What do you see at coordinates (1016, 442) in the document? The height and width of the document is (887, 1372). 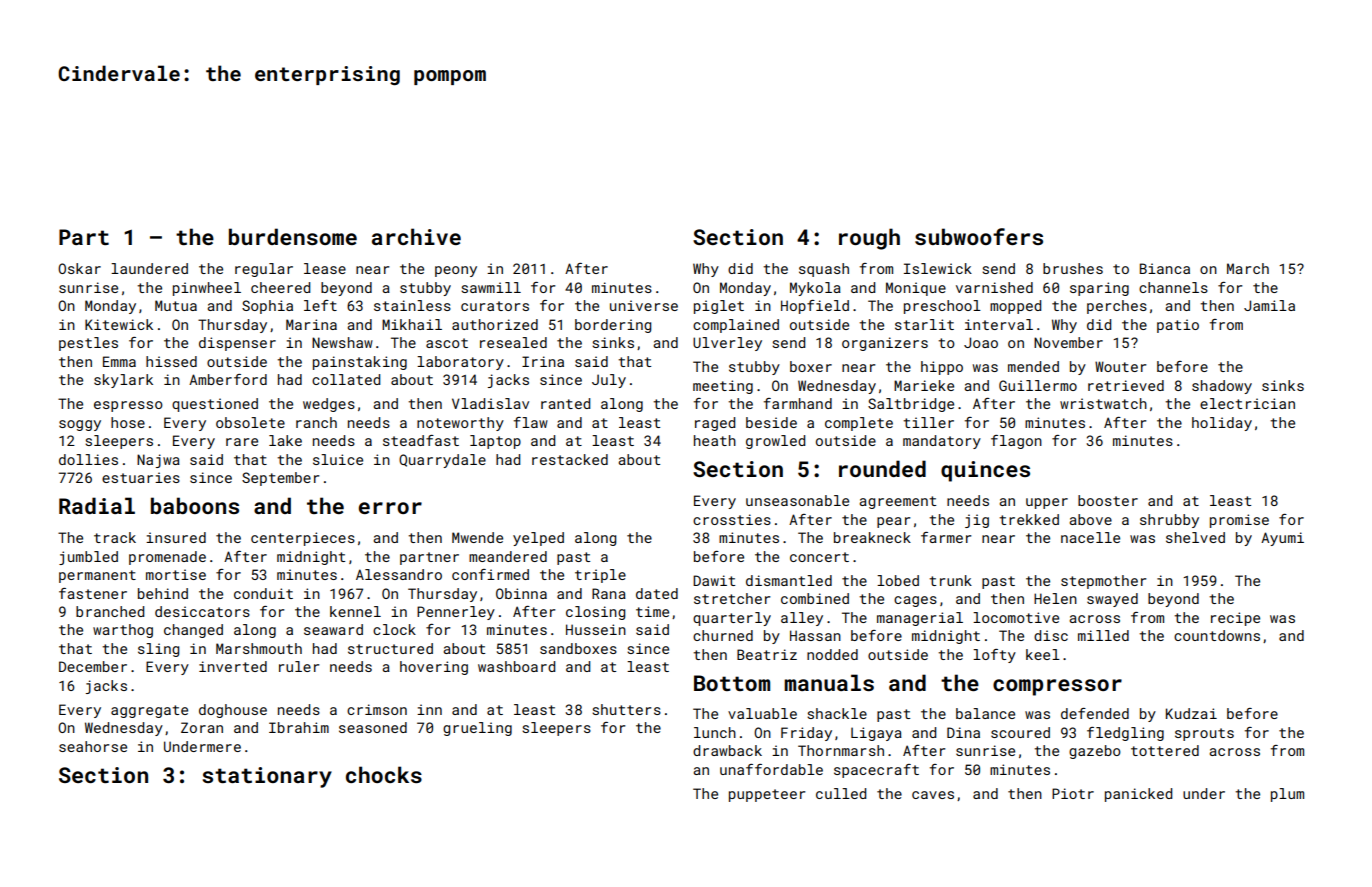 I see `flagon` at bounding box center [1016, 442].
